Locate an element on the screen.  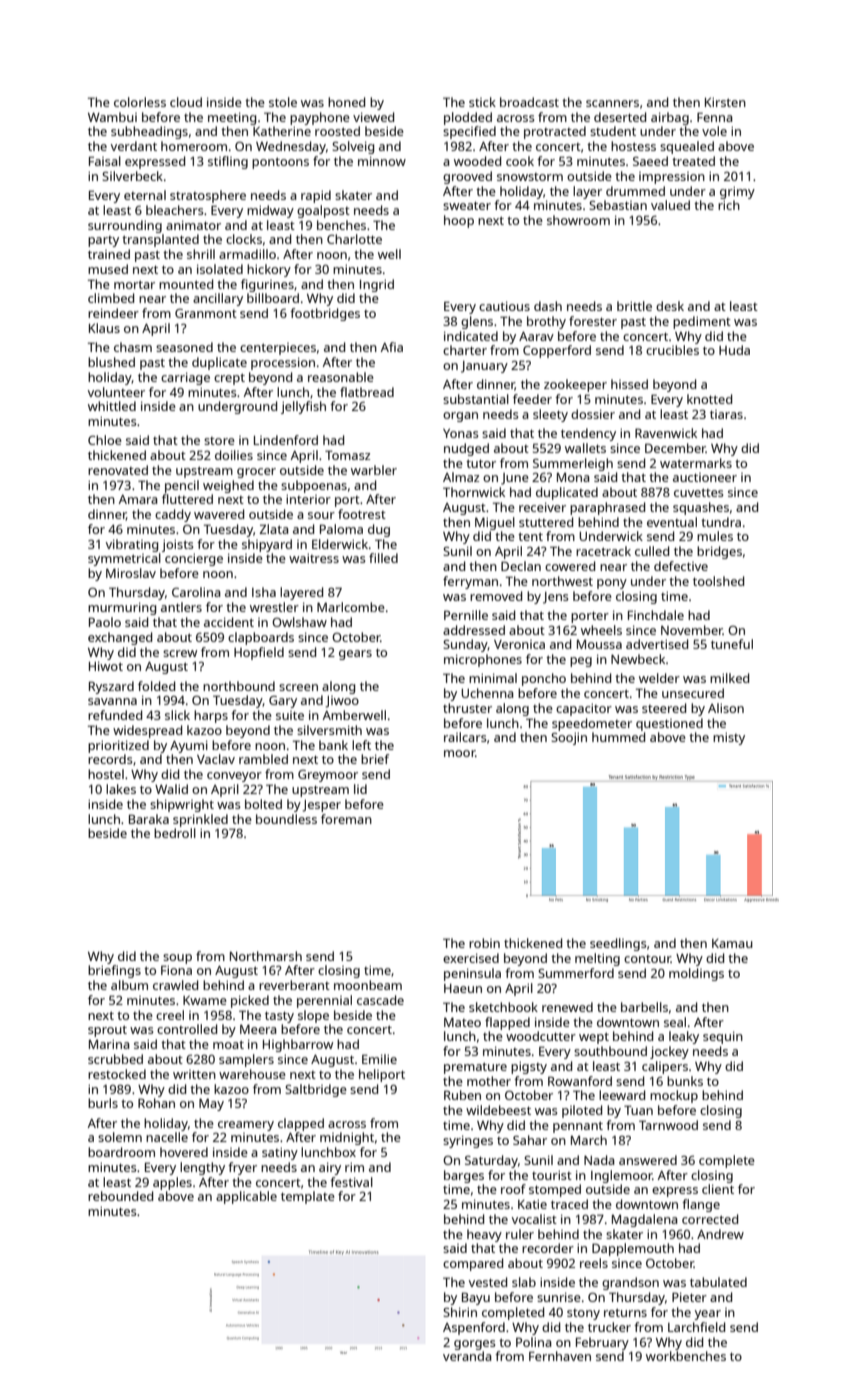
Soojin is located at coordinates (569, 738).
